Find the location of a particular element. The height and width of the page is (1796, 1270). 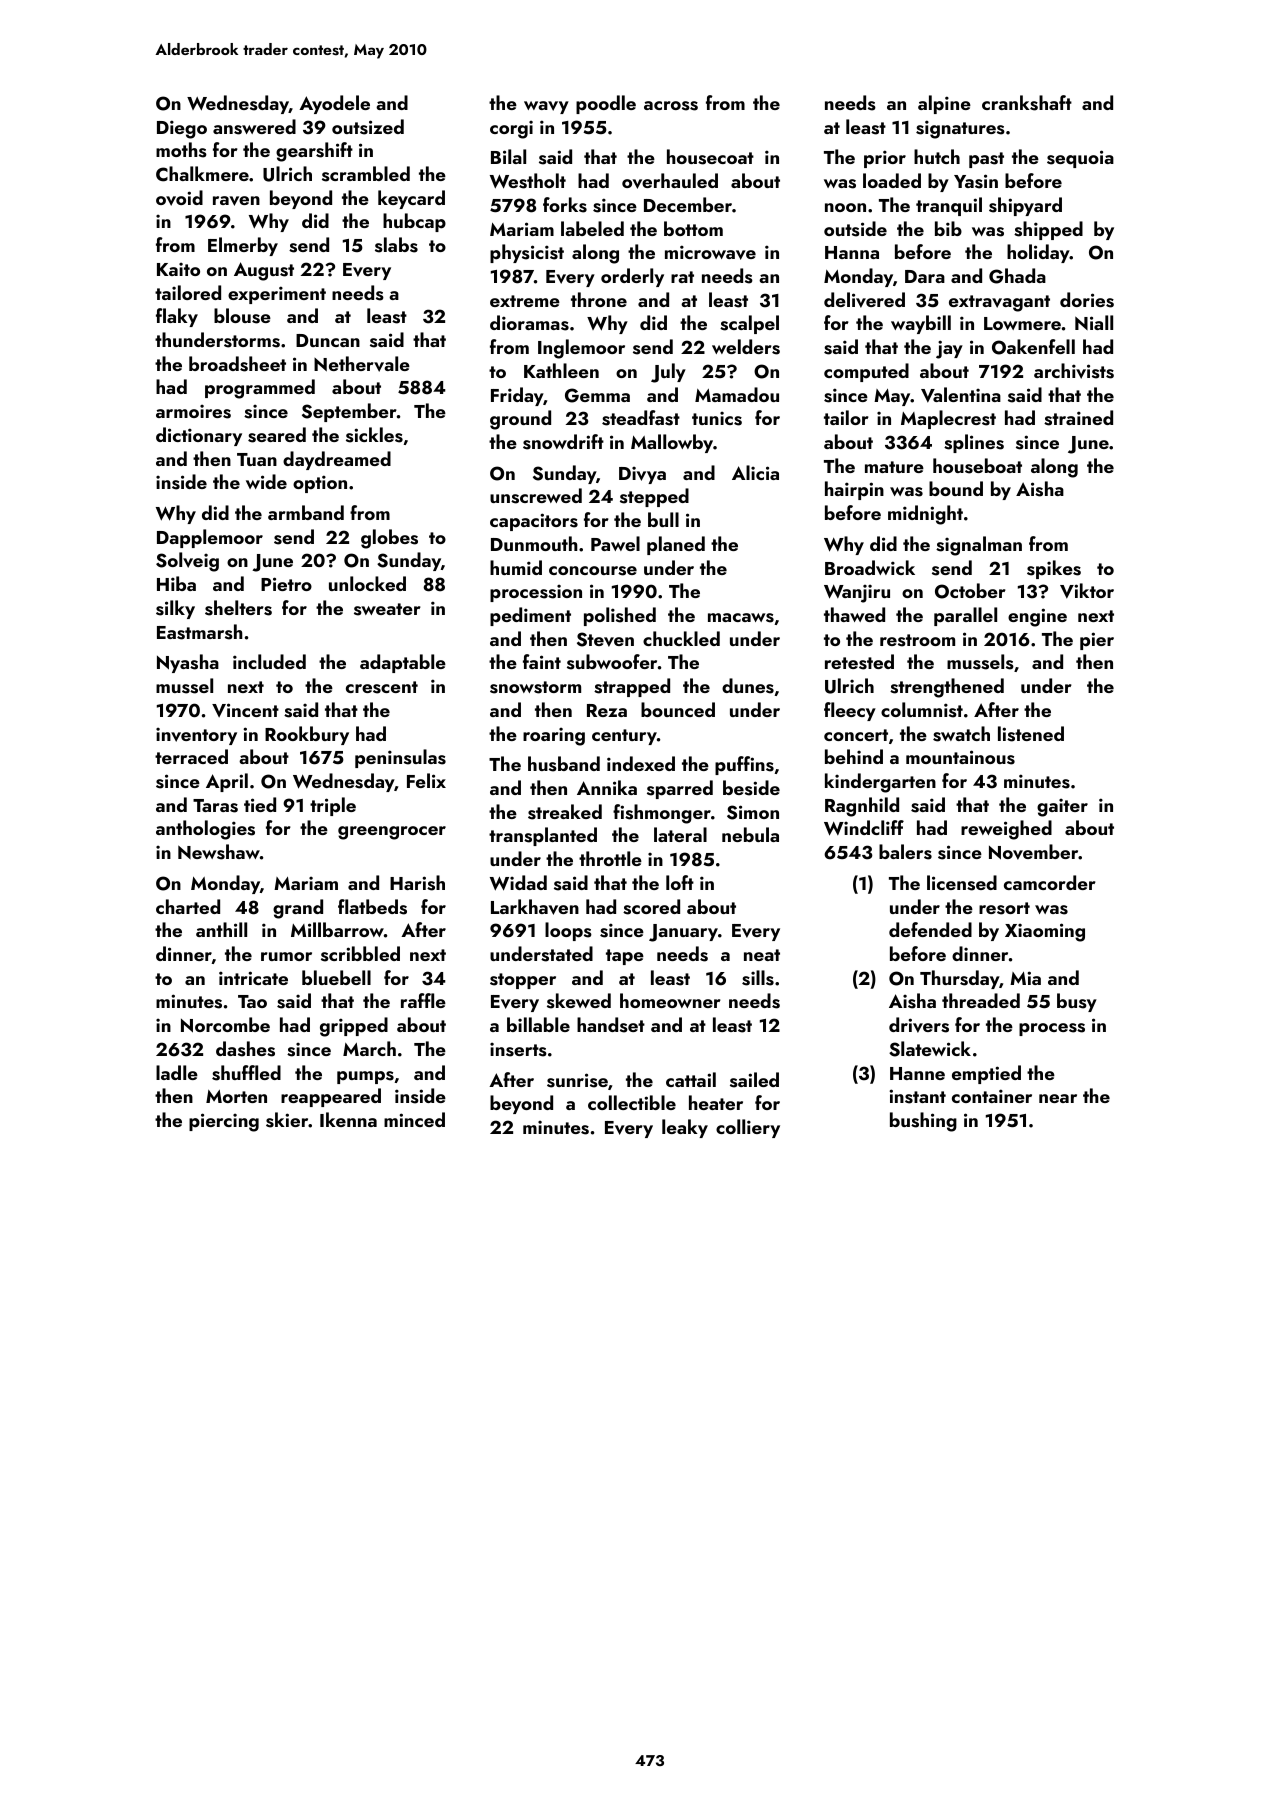

snowdrift is located at coordinates (563, 442).
